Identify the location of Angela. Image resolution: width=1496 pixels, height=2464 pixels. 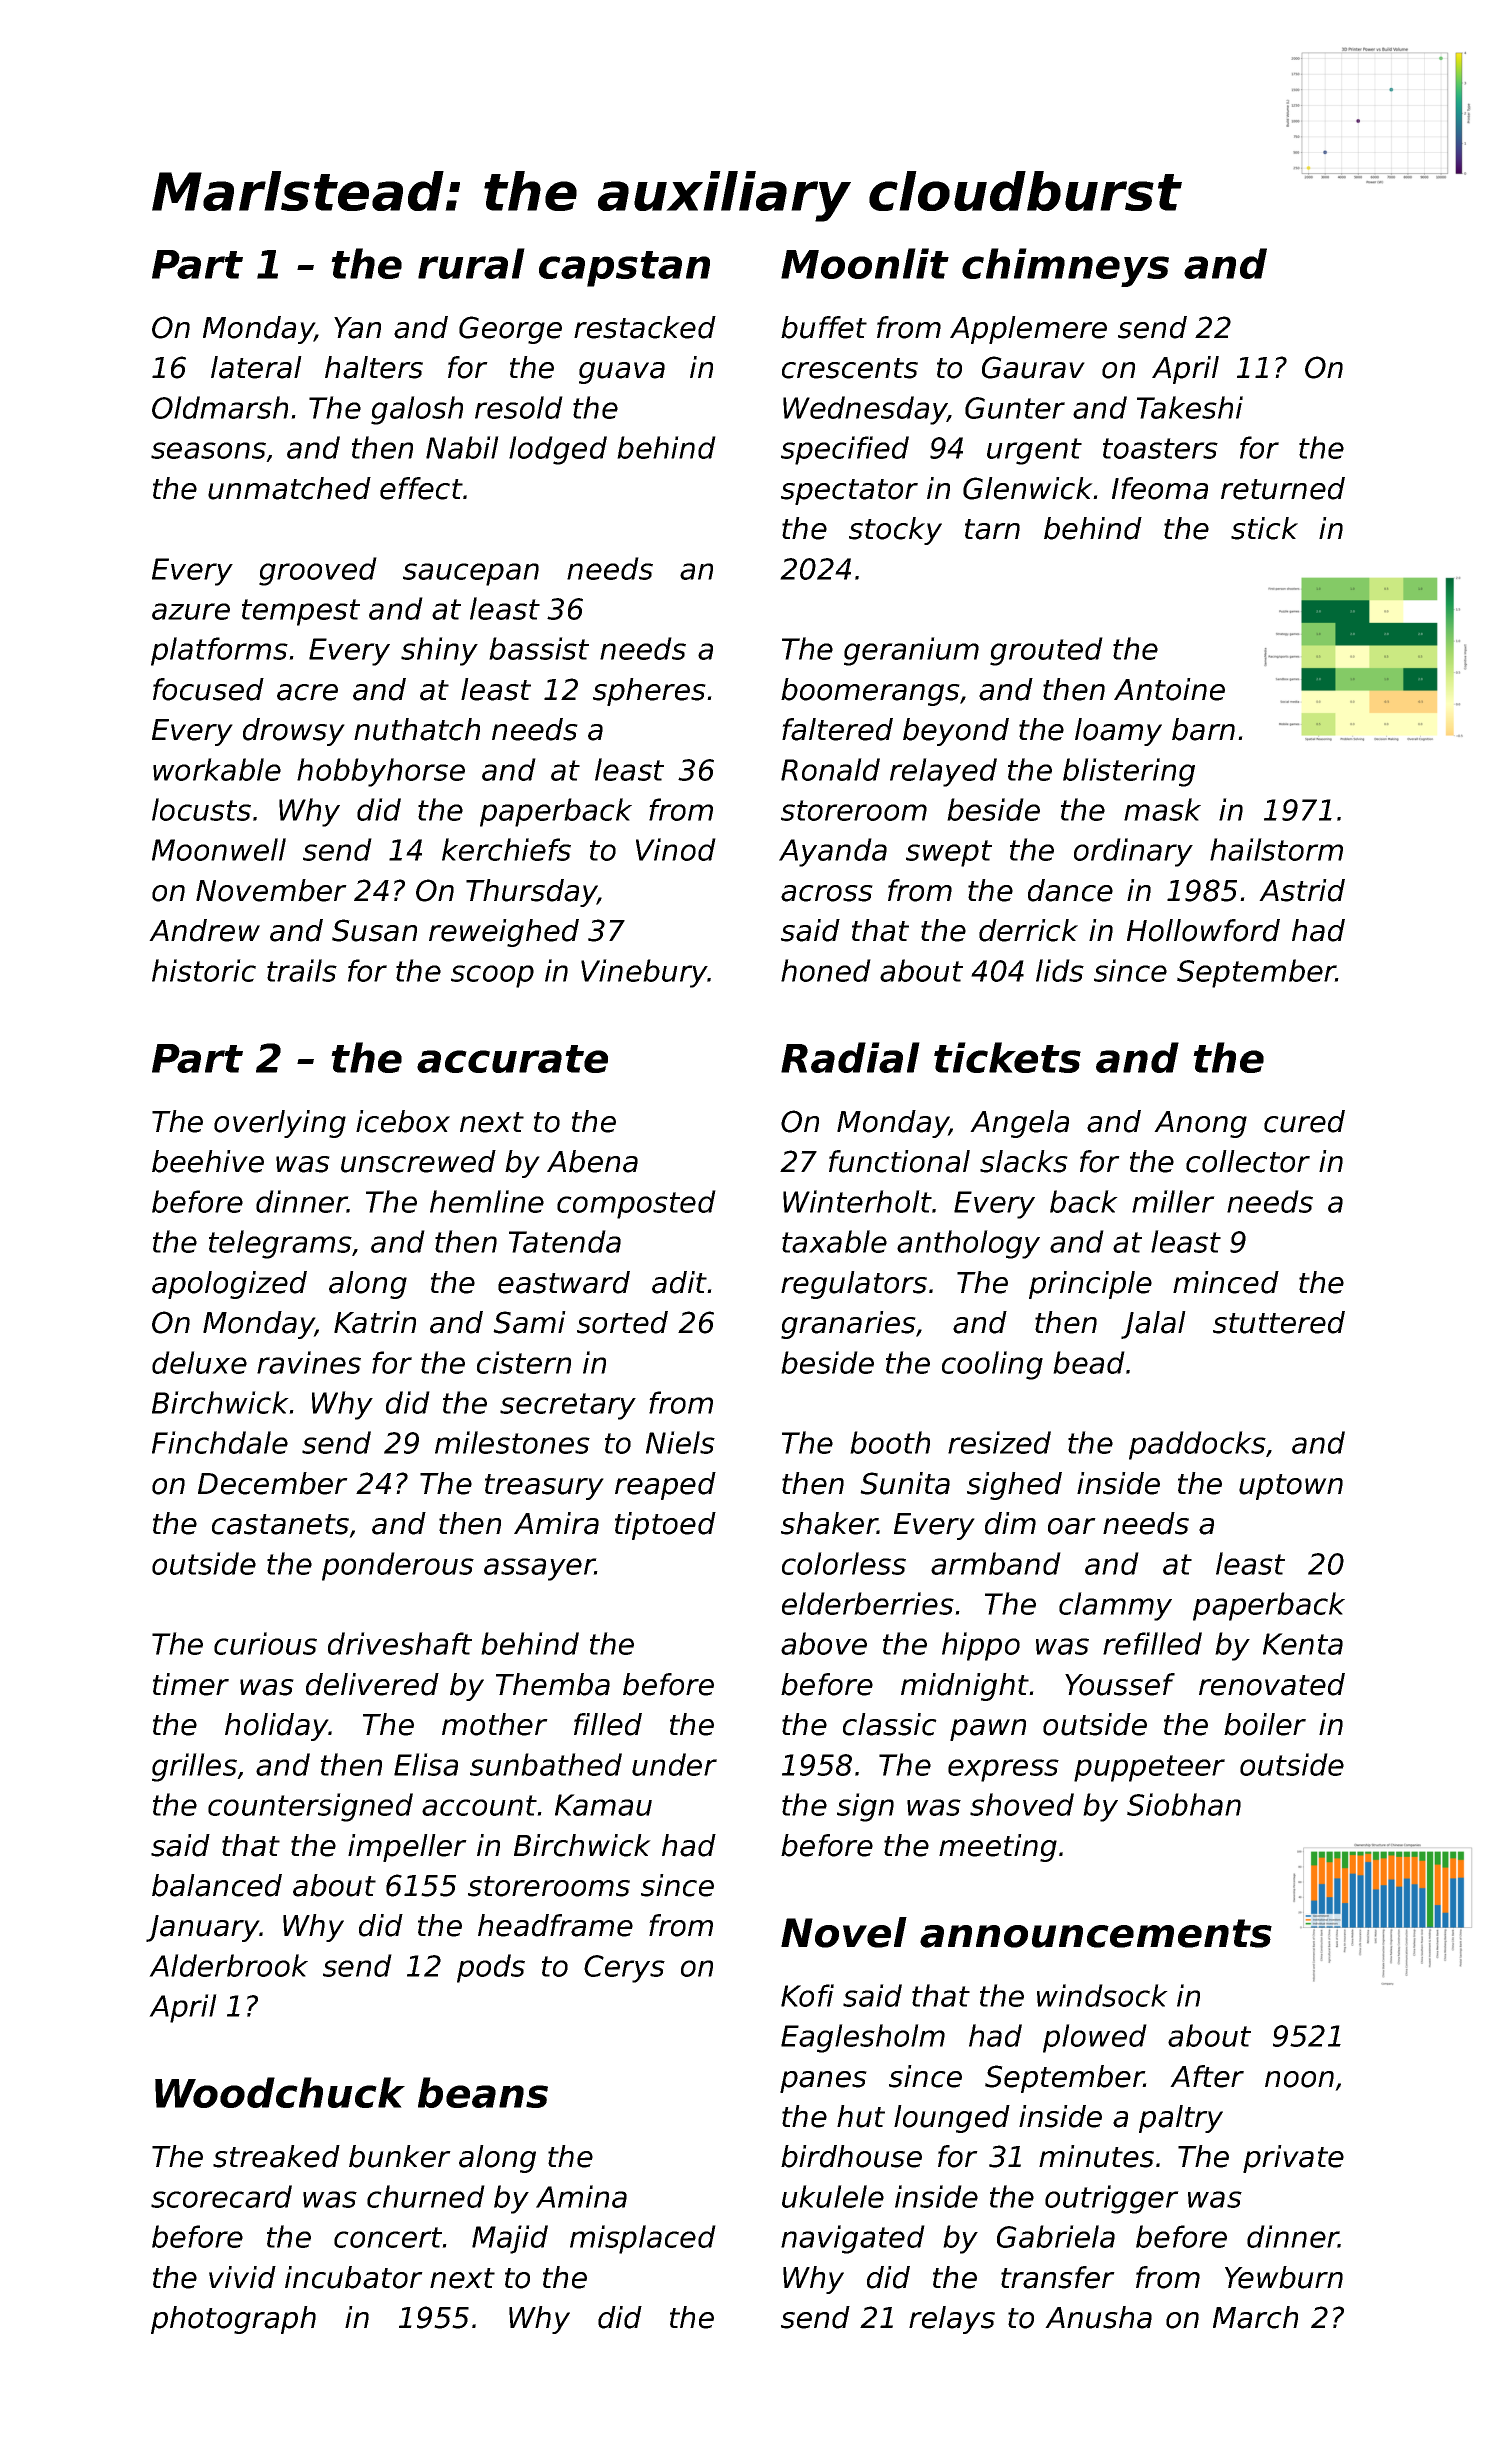
(1019, 1124).
